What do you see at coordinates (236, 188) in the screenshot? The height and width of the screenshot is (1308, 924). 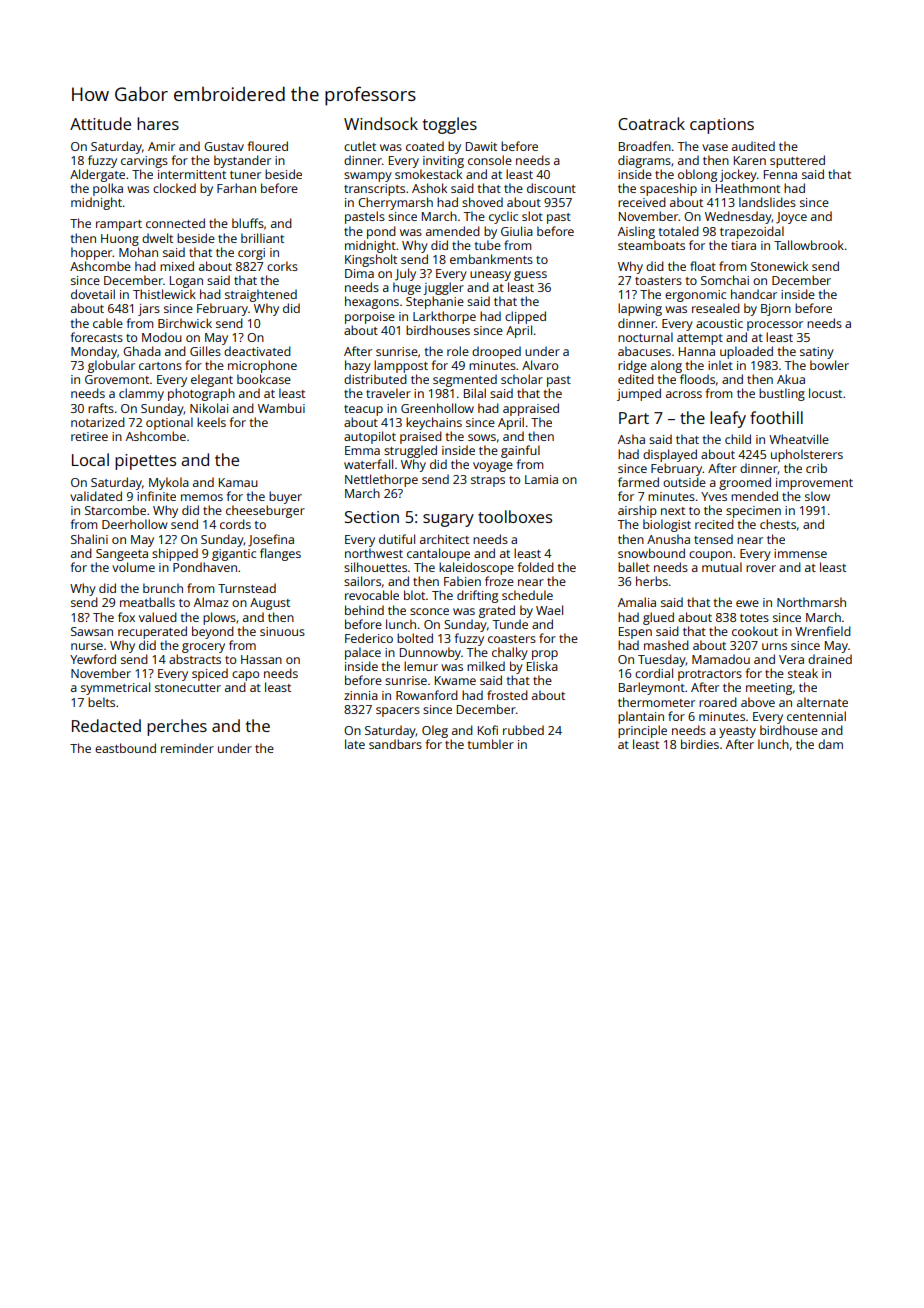 I see `Farhan` at bounding box center [236, 188].
